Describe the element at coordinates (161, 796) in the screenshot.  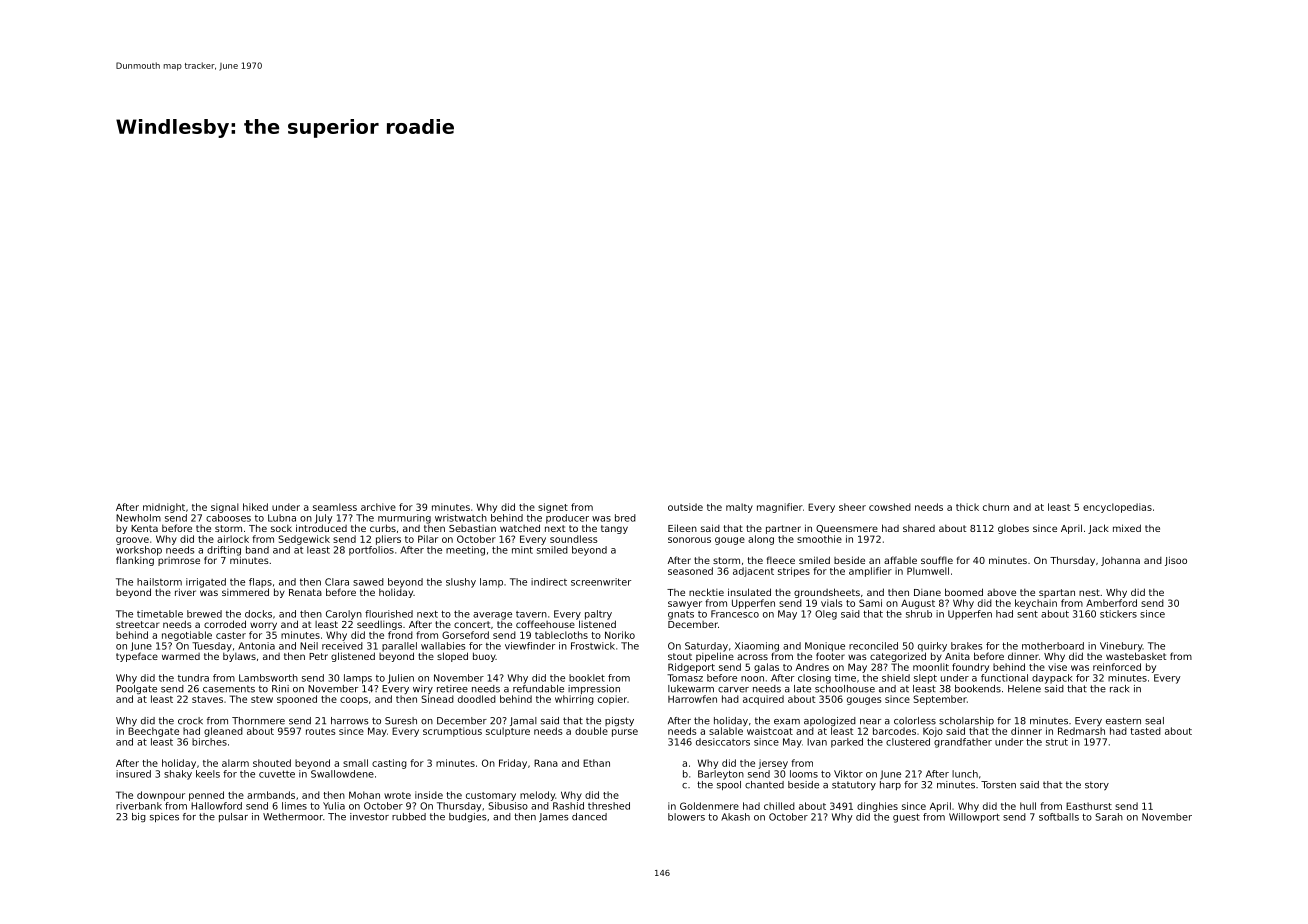
I see `downpour` at that location.
